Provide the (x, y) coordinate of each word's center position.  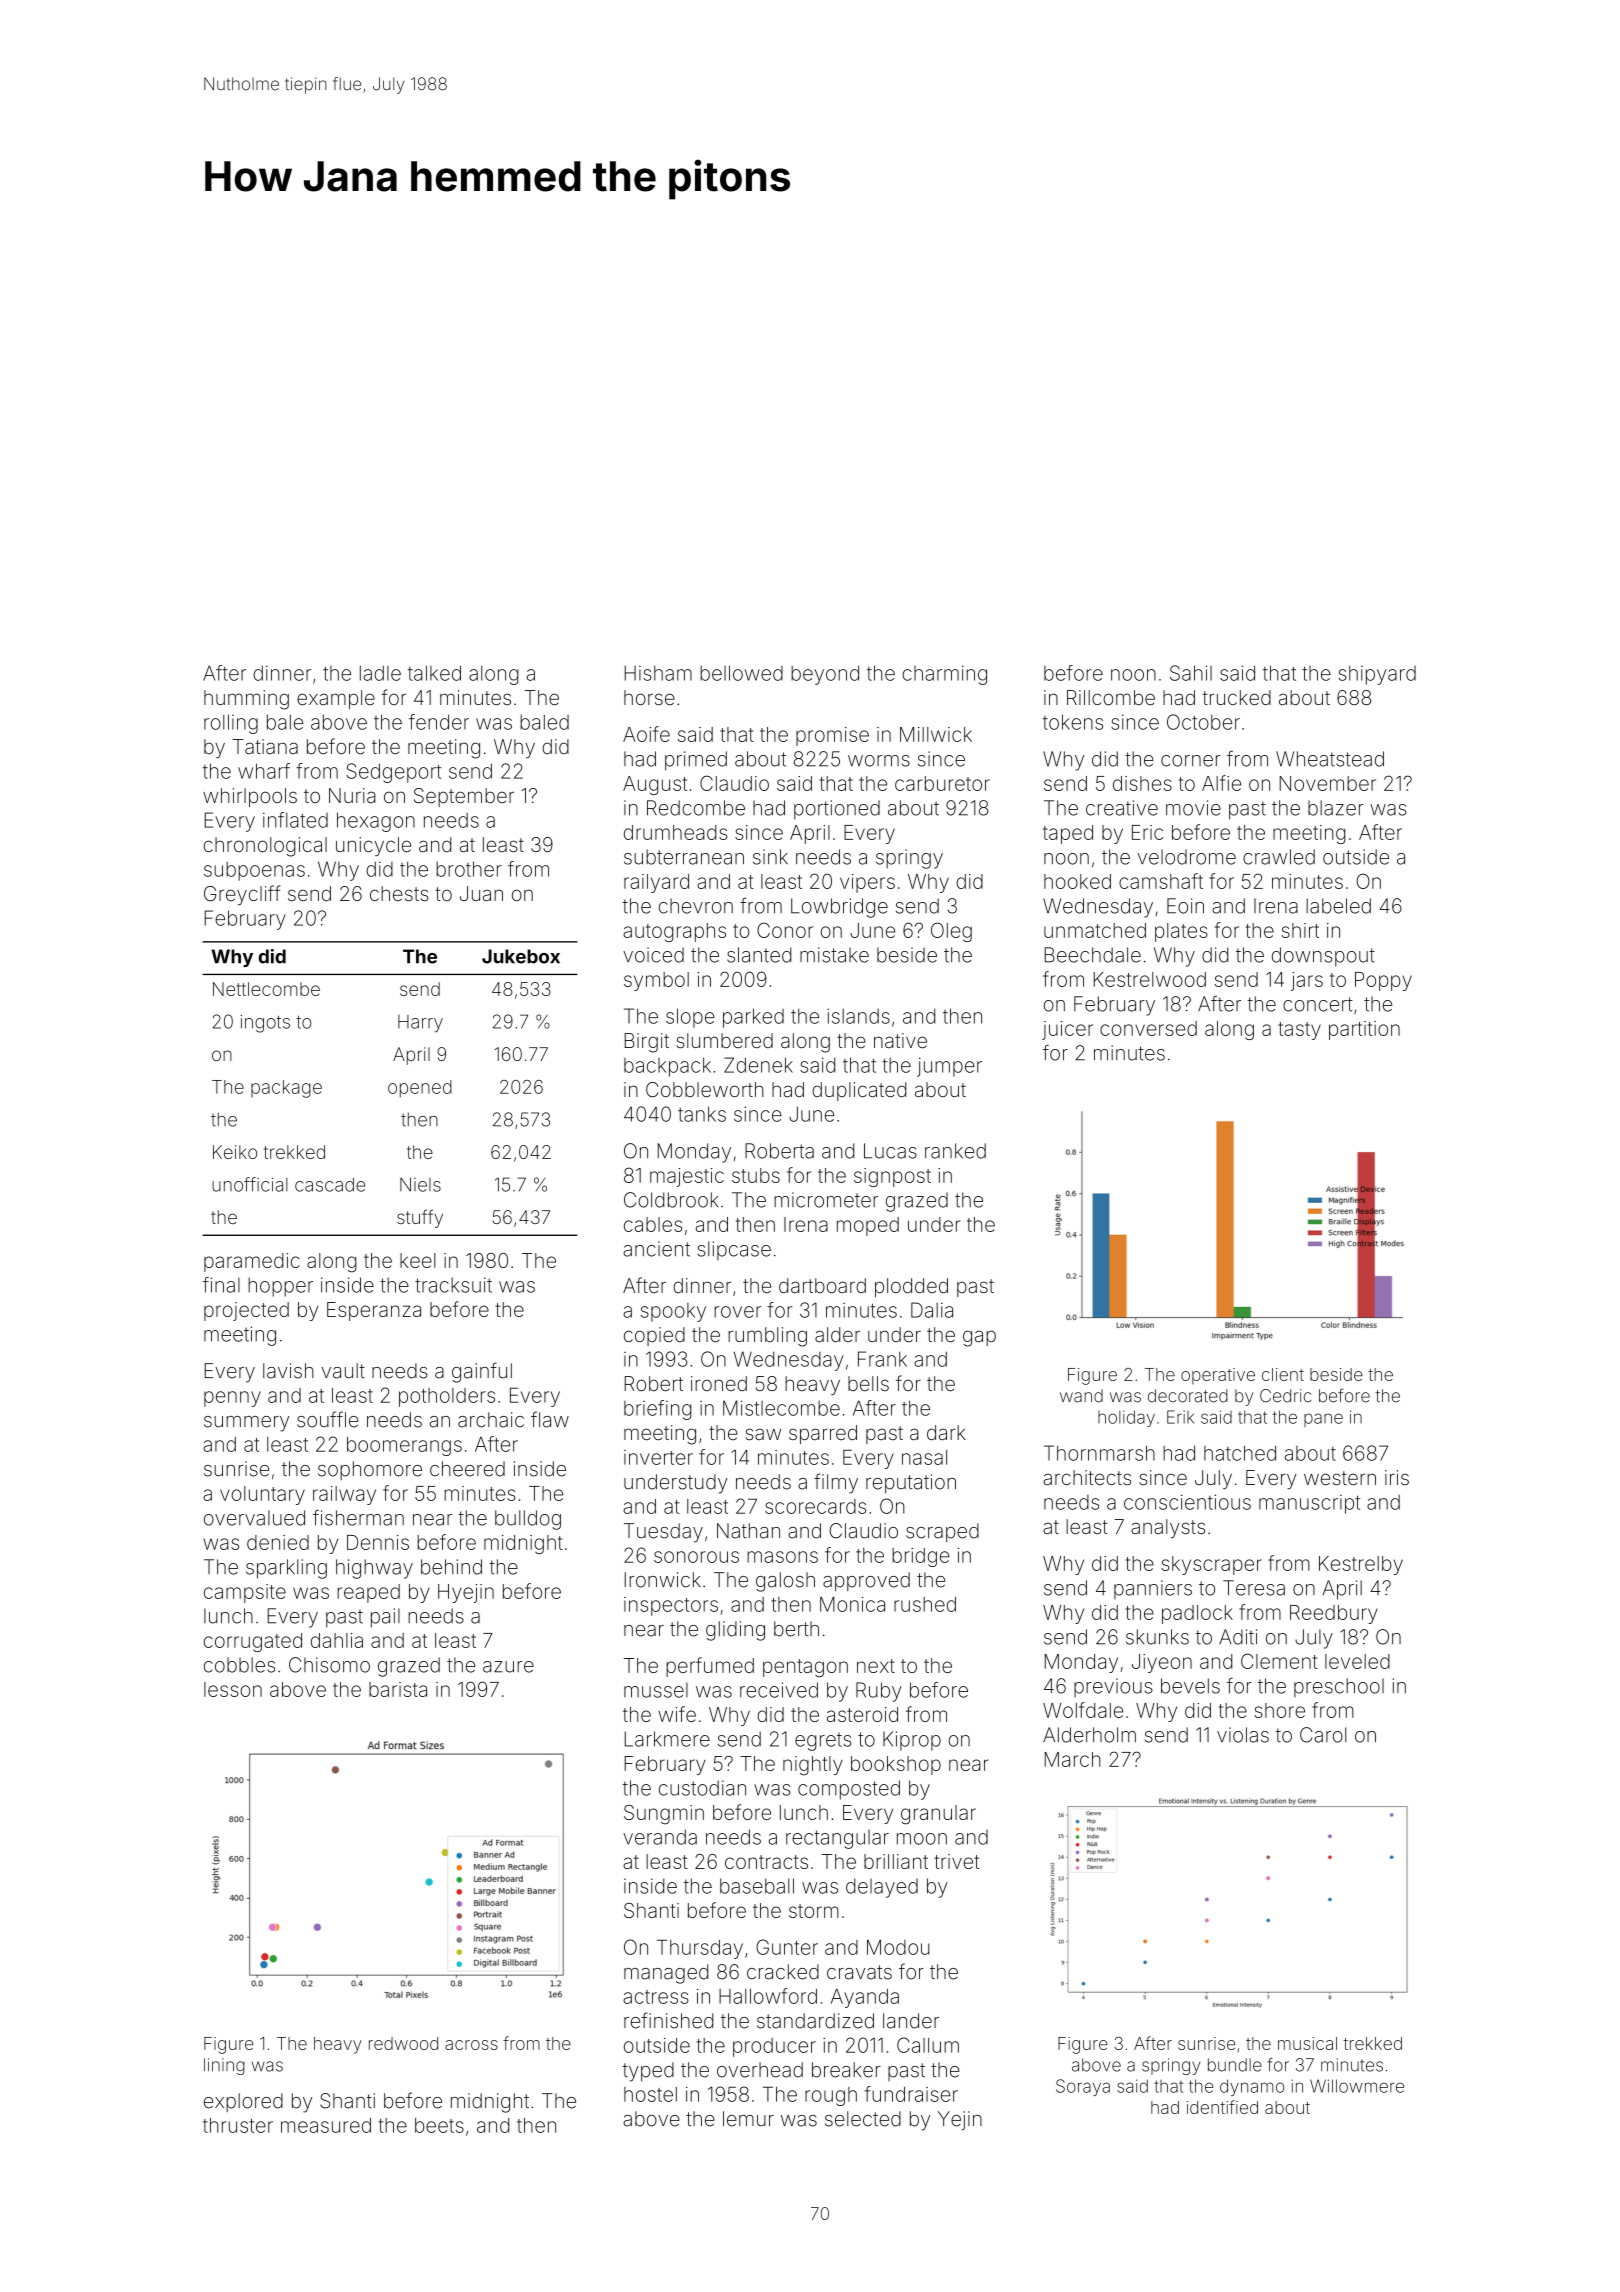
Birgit (647, 1043)
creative (1122, 808)
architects (1087, 1477)
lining (224, 2066)
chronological (265, 847)
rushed (925, 1604)
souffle (328, 1419)
